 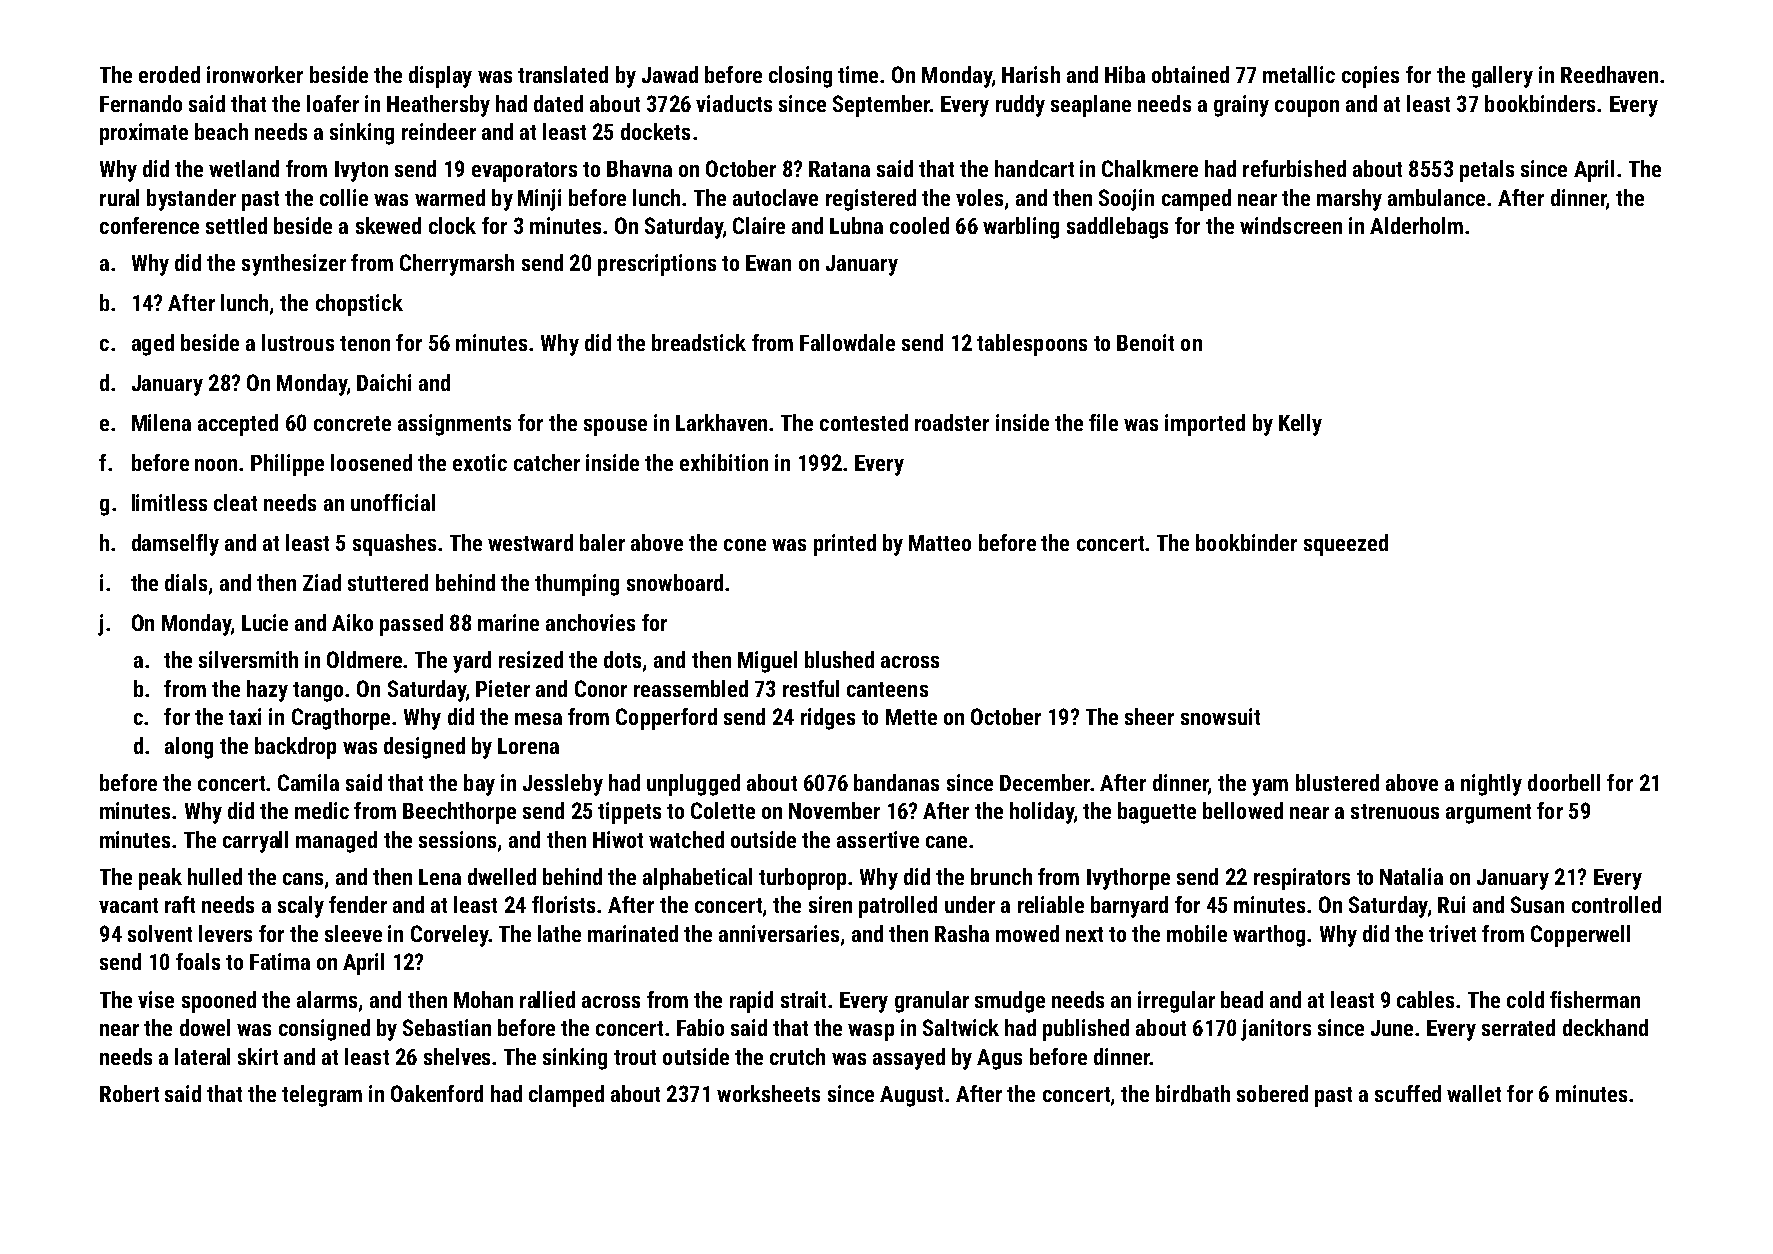 I want to click on tenon, so click(x=365, y=343).
